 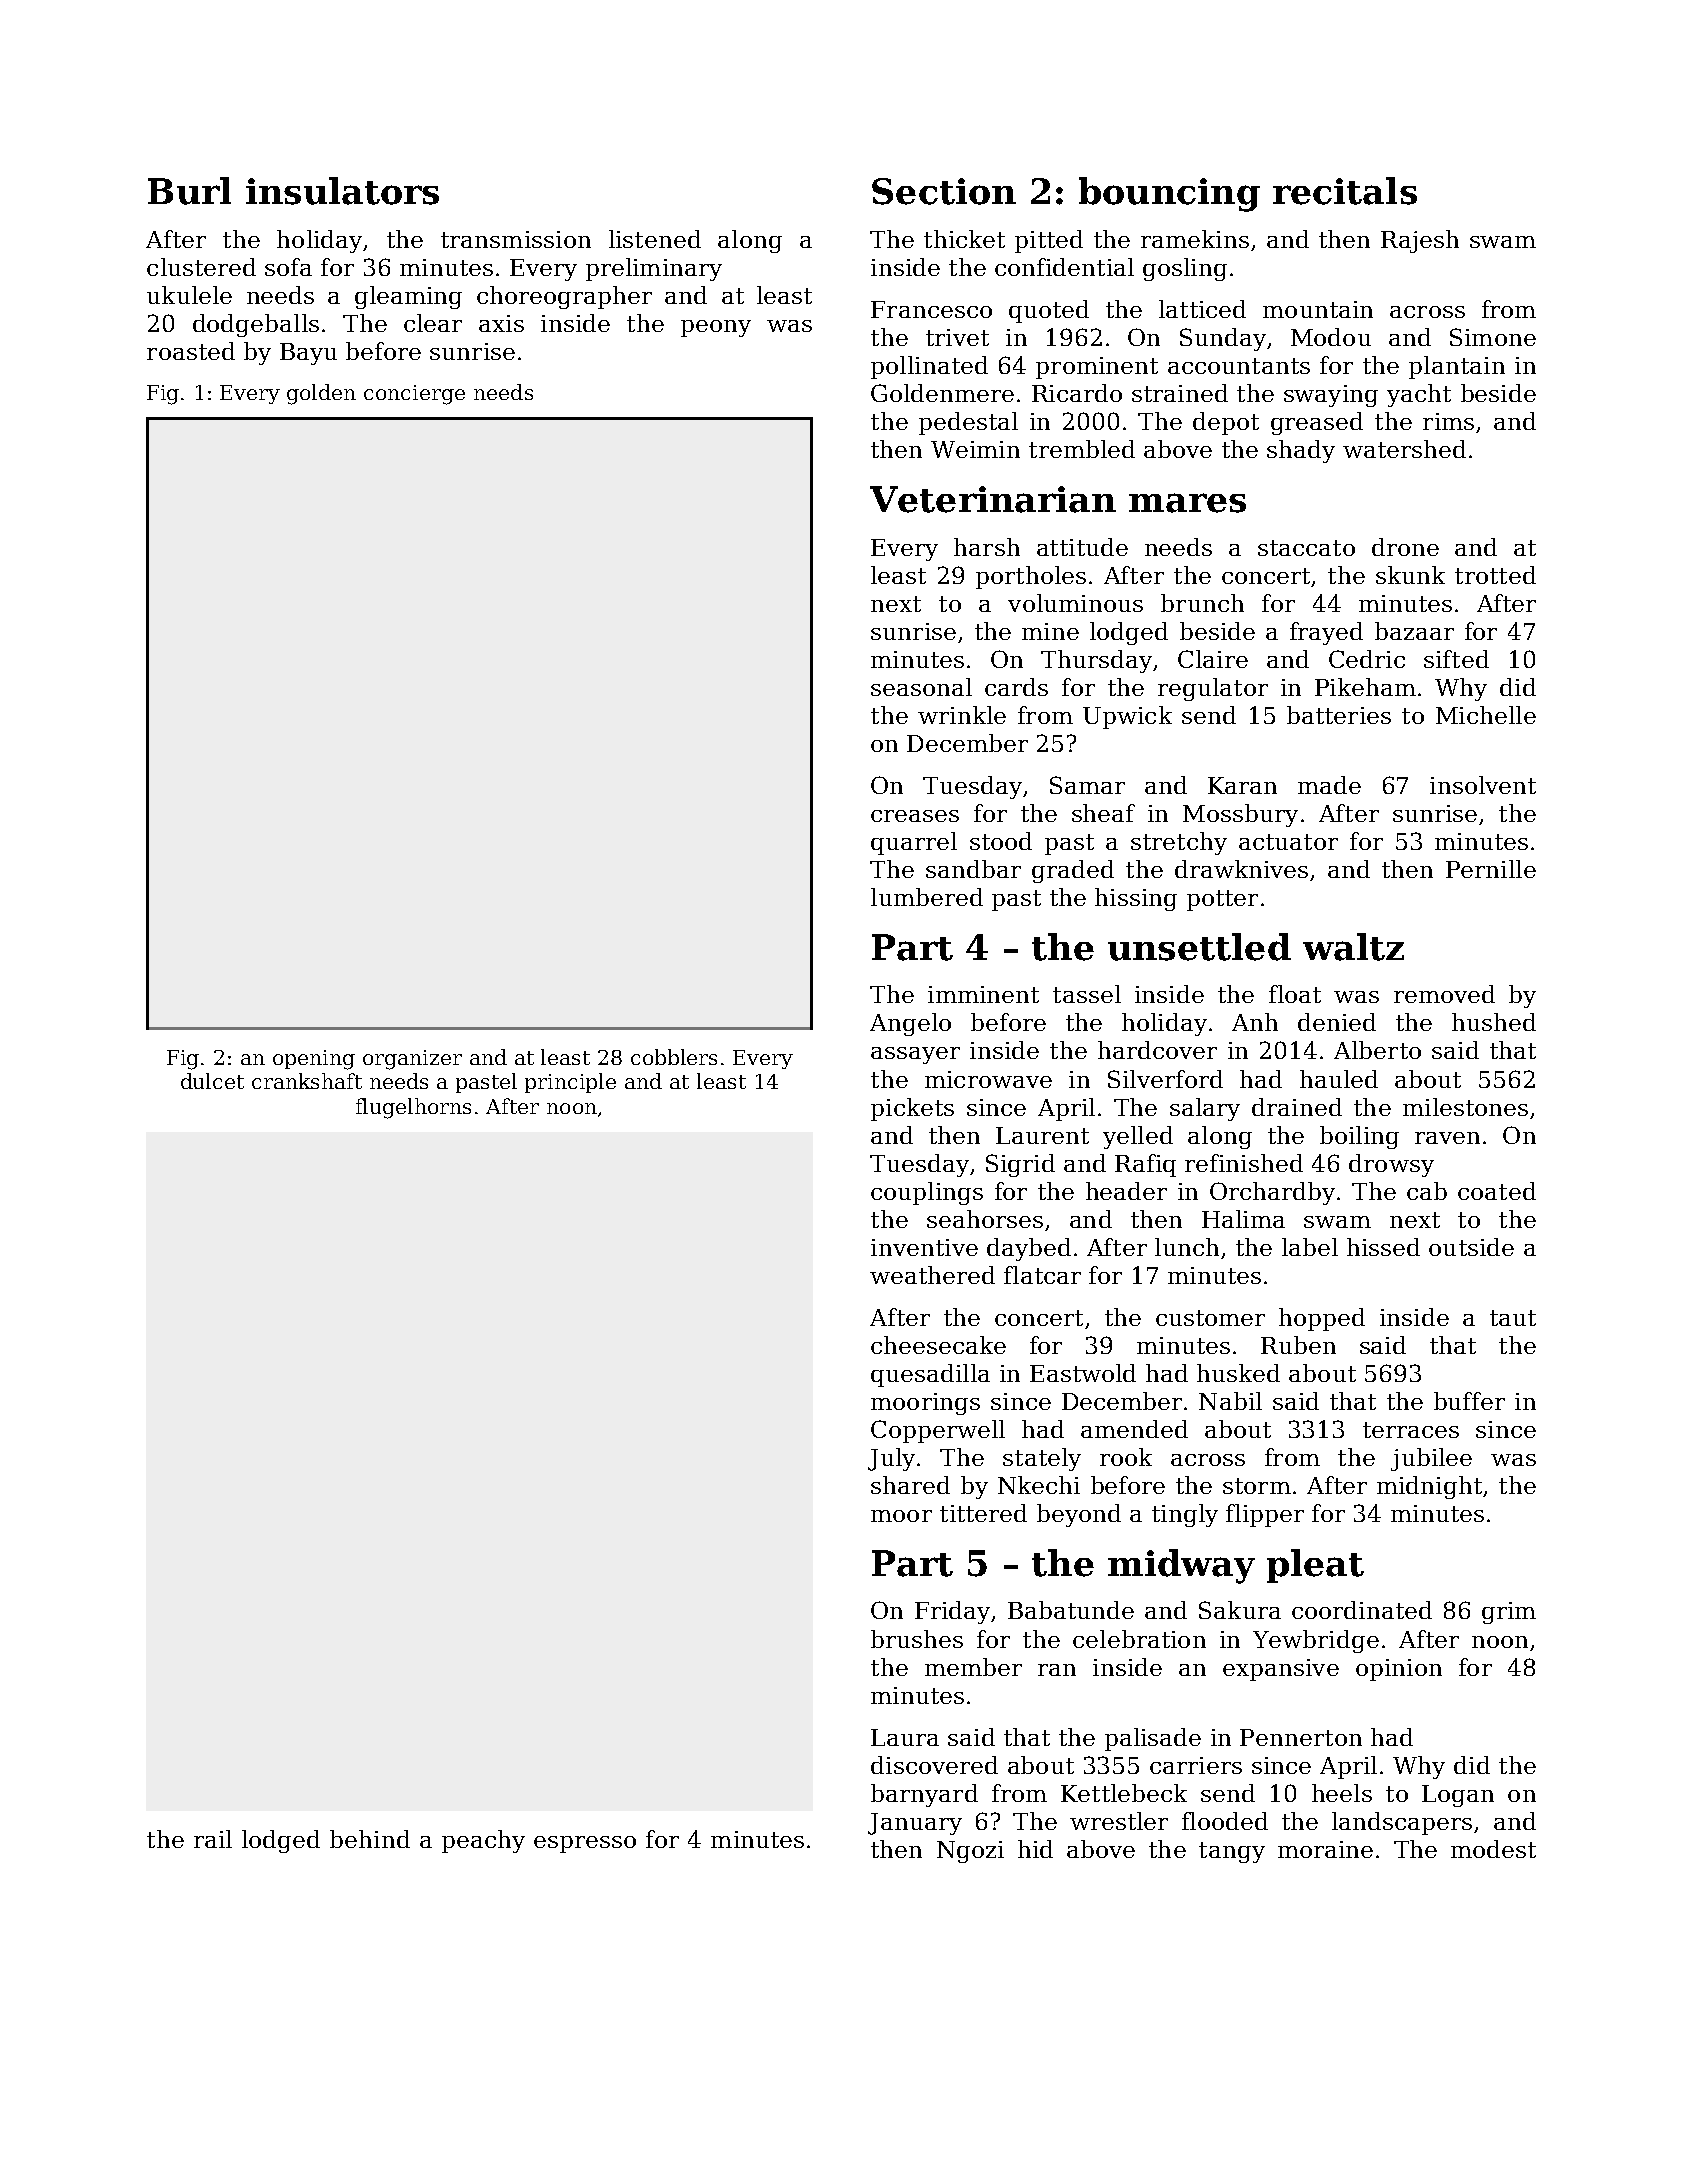 I want to click on recitals, so click(x=1345, y=191).
